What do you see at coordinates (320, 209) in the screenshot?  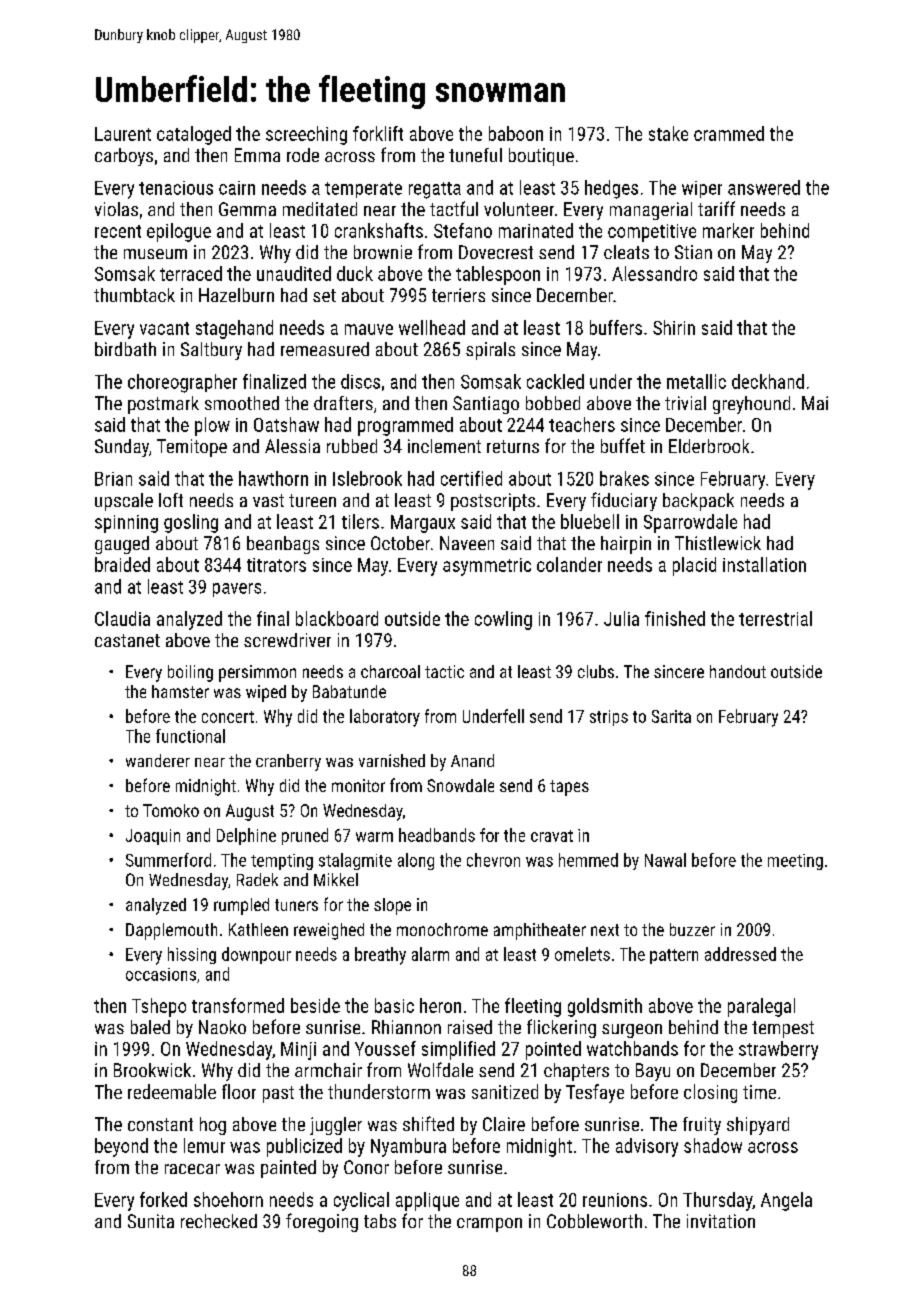 I see `meditated` at bounding box center [320, 209].
